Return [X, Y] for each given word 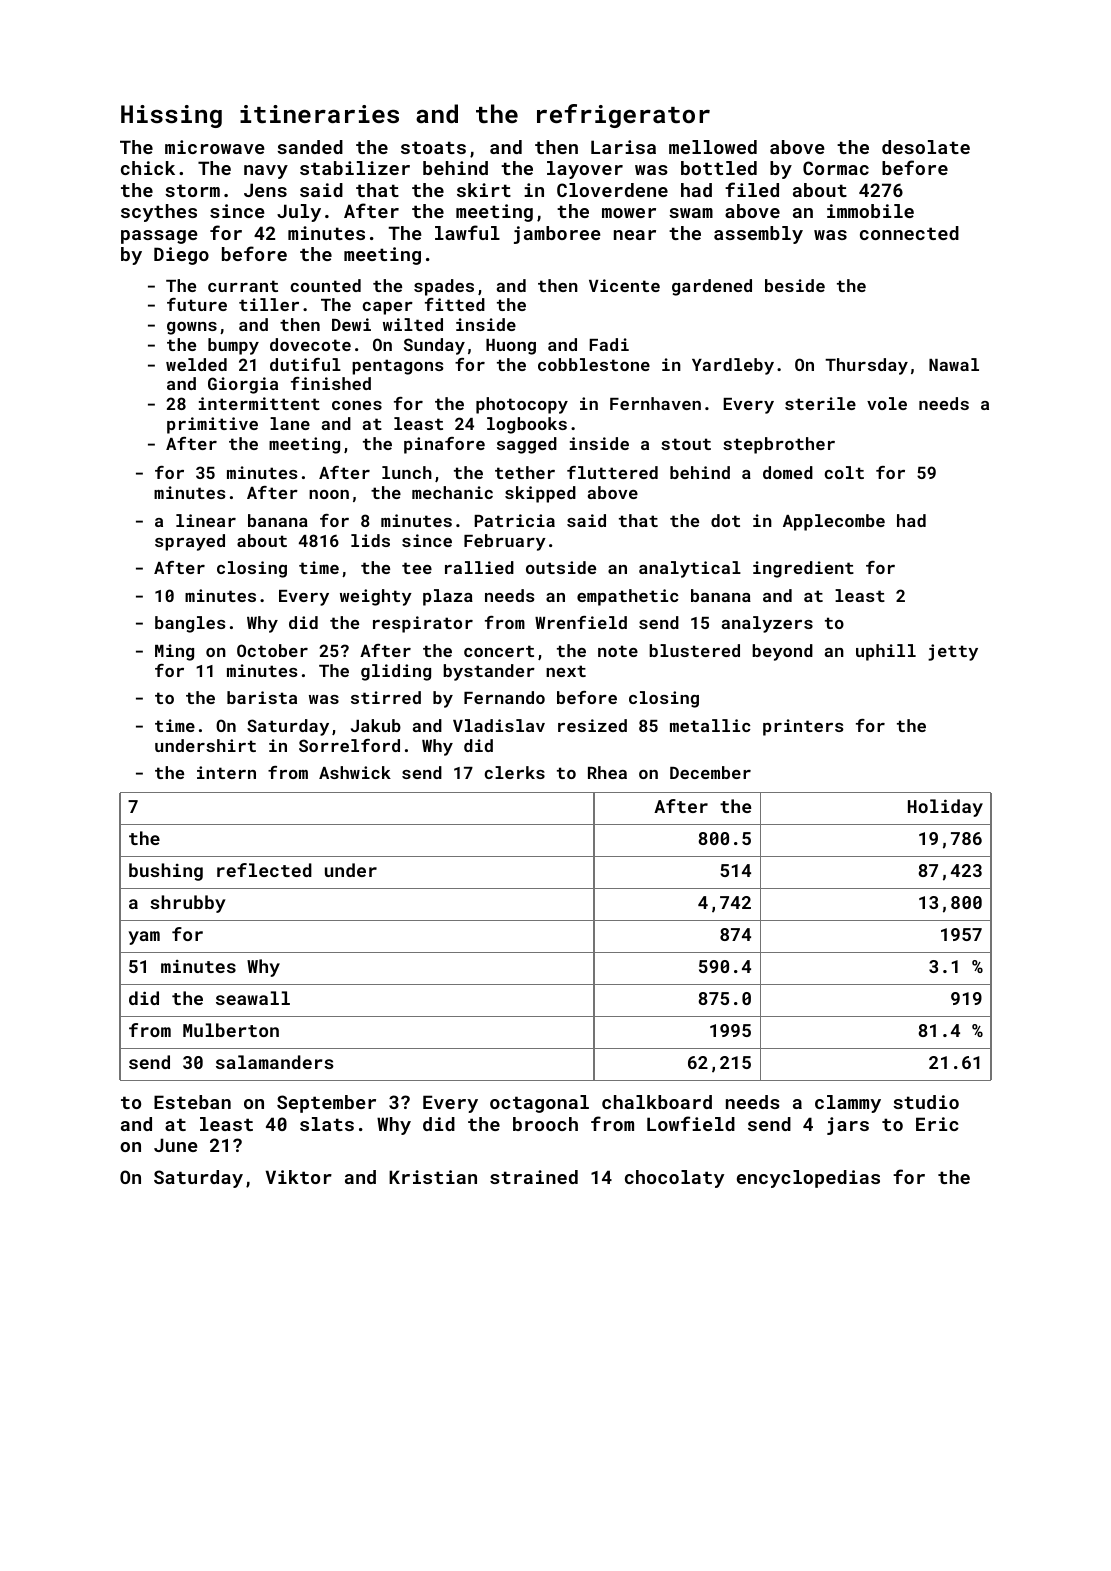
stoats [433, 147]
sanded [310, 147]
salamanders [275, 1062]
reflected [264, 870]
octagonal [539, 1104]
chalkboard [657, 1102]
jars [848, 1126]
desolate [926, 147]
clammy [848, 1104]
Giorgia [243, 385]
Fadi [609, 344]
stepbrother [779, 445]
